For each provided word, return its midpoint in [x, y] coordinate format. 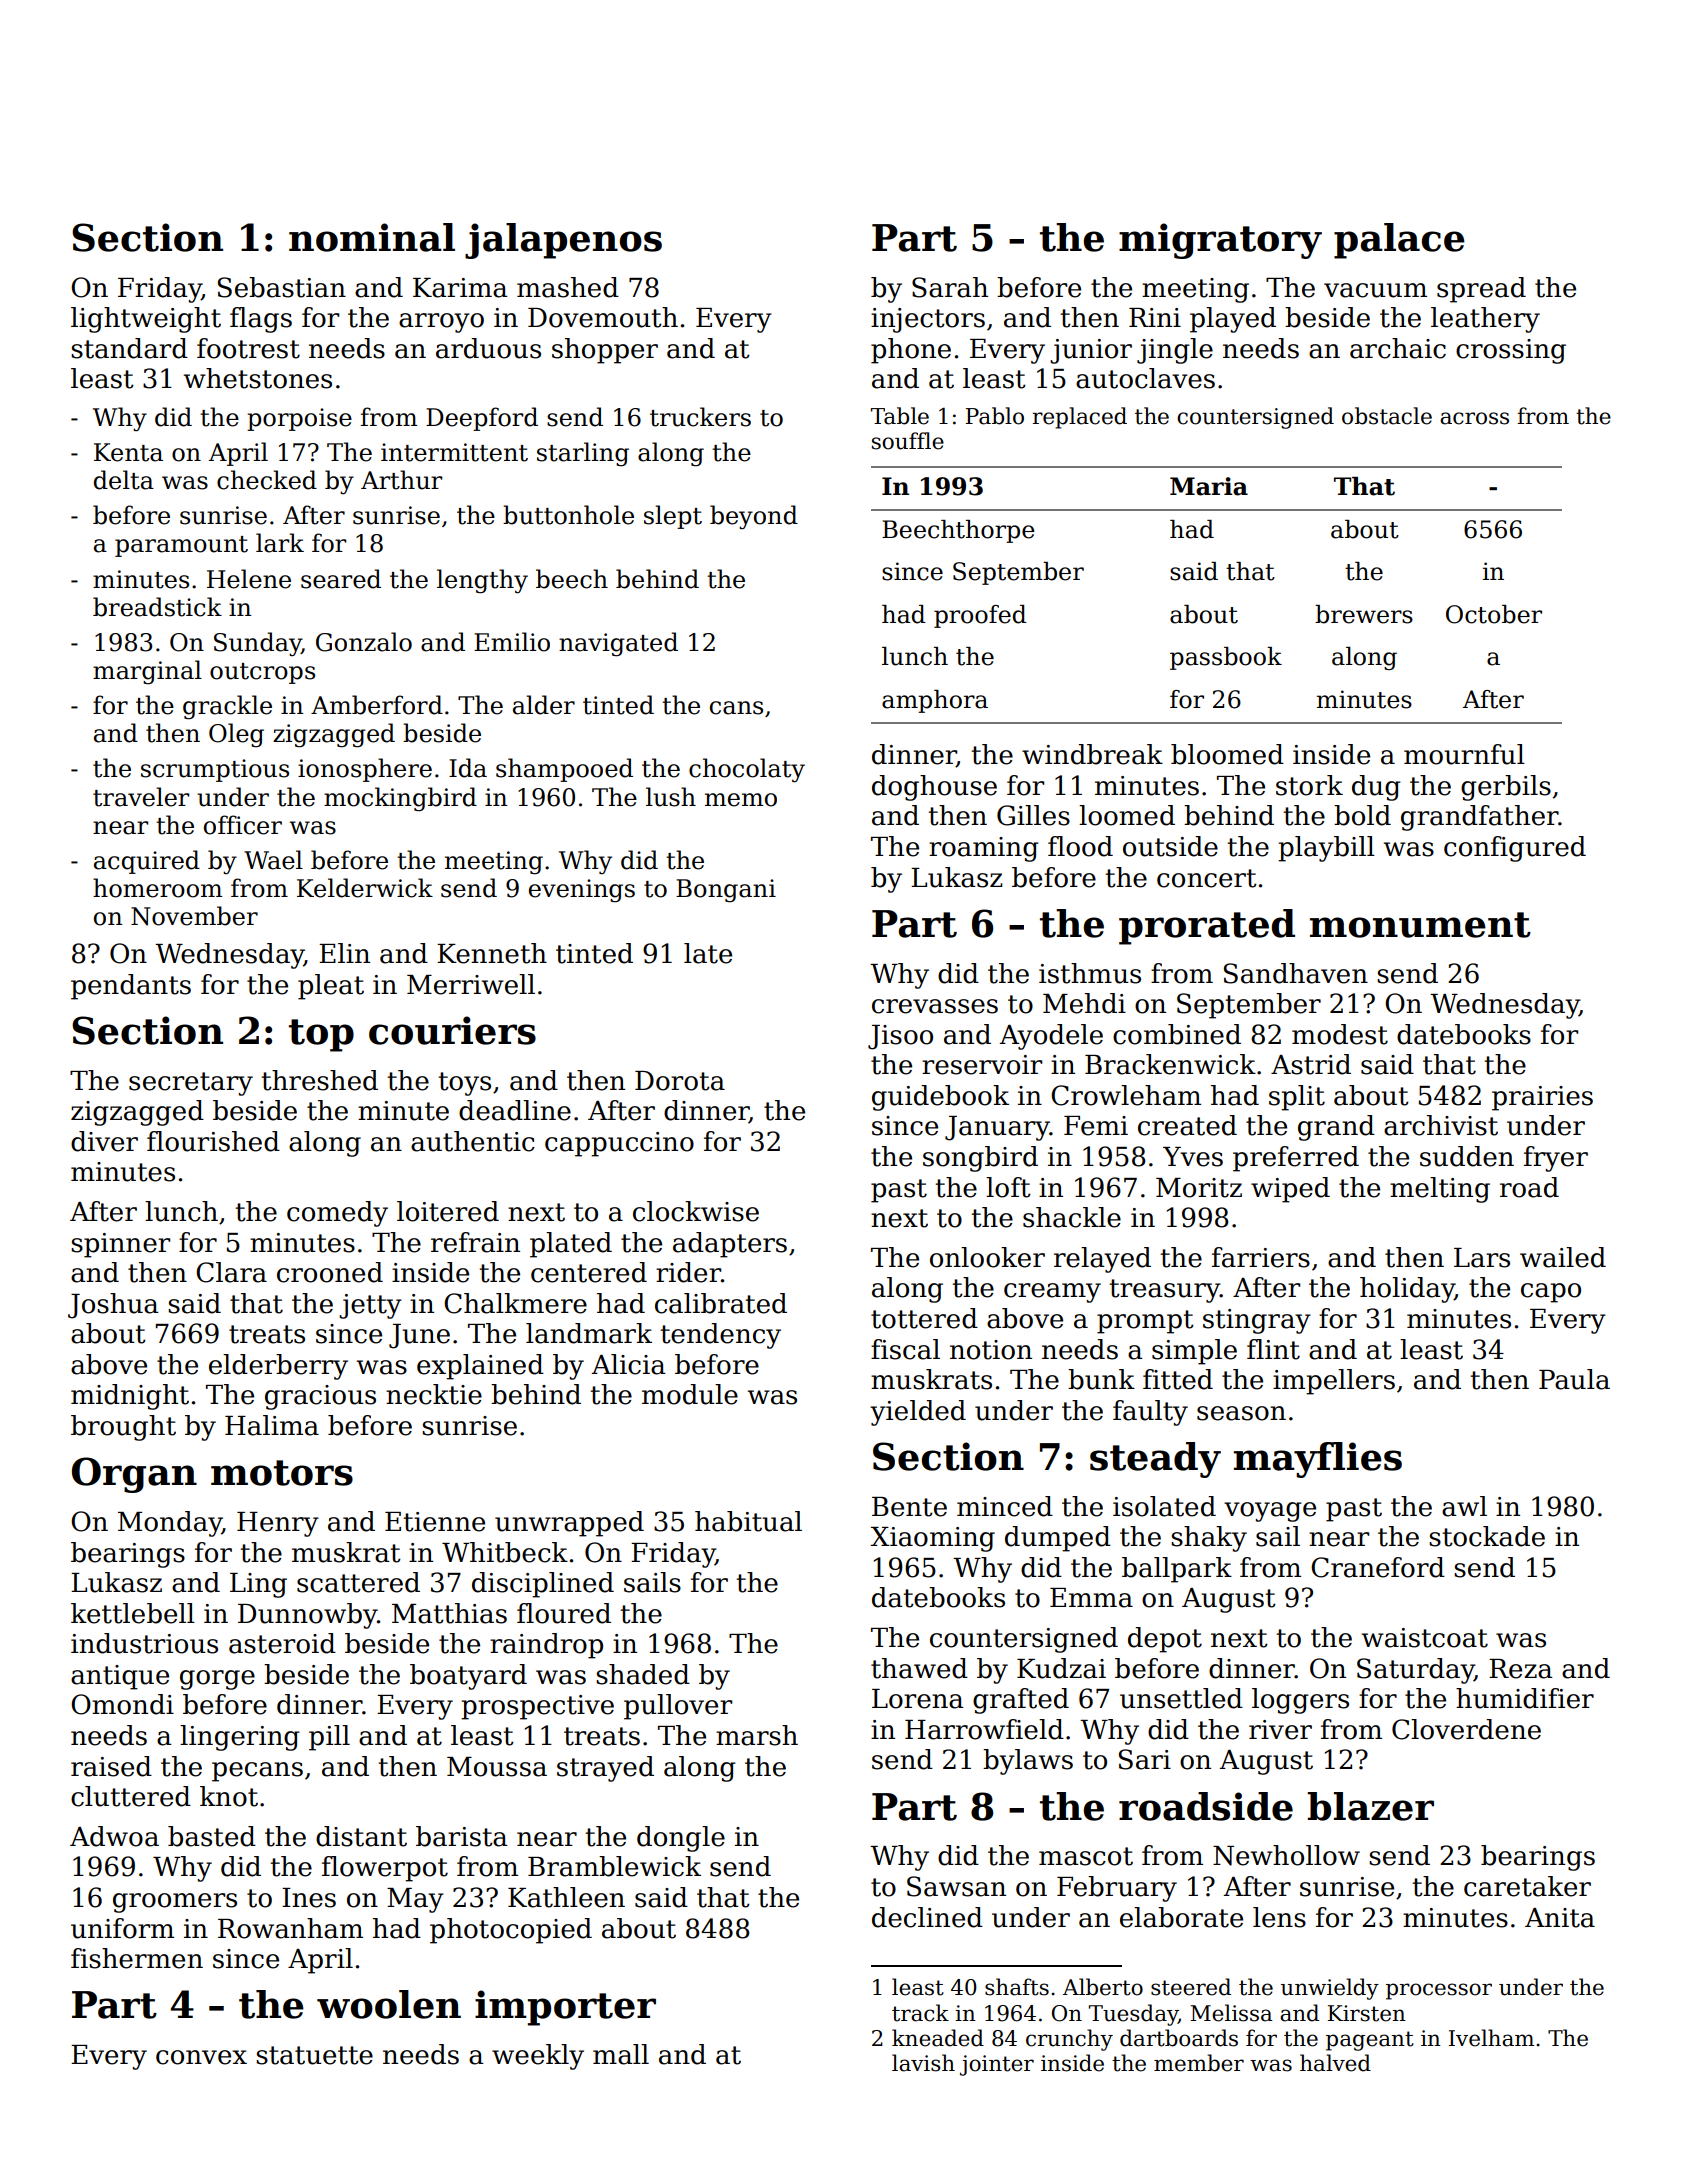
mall [621, 2054]
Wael [273, 860]
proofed [980, 616]
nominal [372, 237]
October [1494, 614]
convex [201, 2057]
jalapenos [563, 241]
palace [1399, 241]
